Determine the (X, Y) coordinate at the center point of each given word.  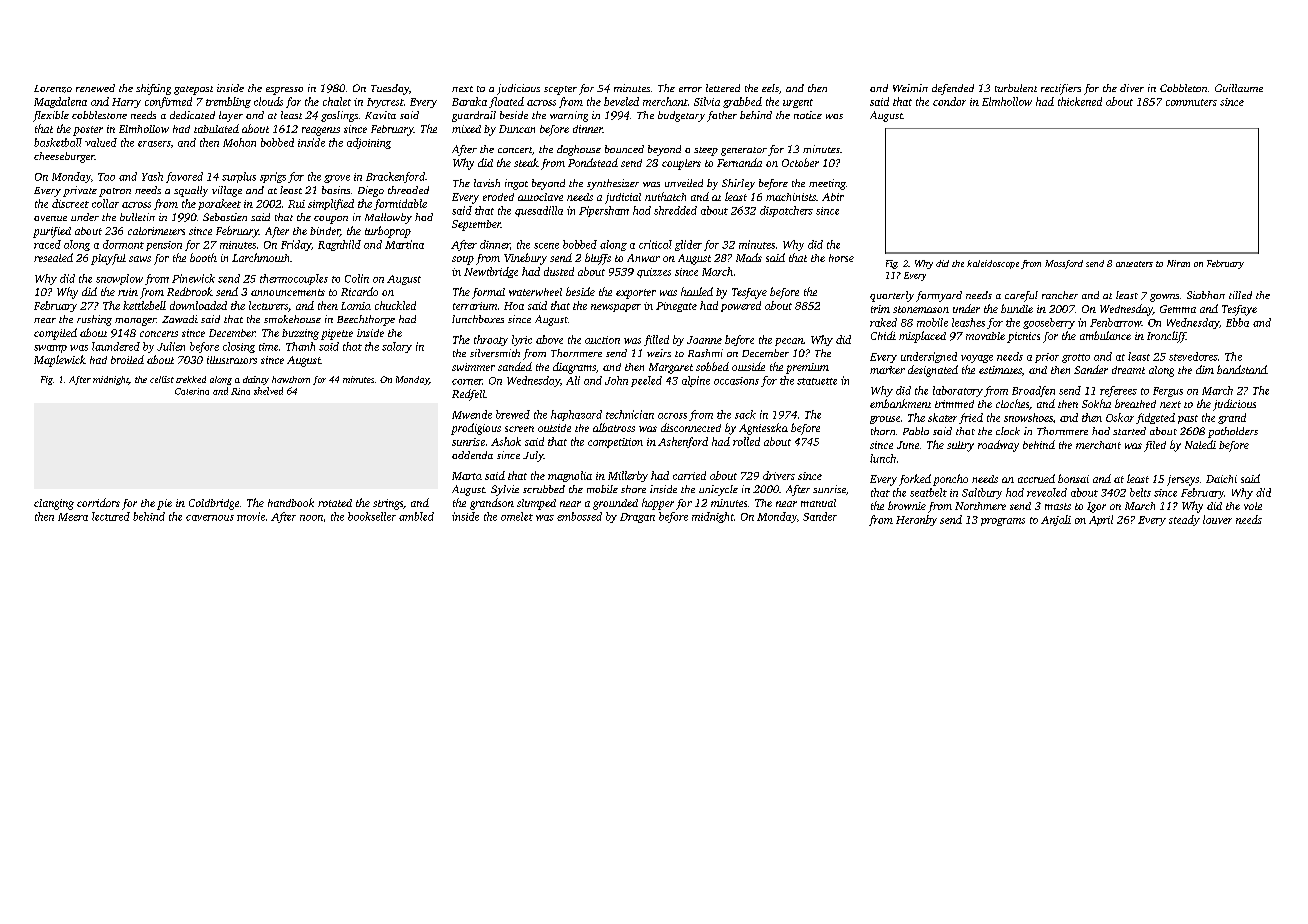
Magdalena (60, 102)
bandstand (1242, 369)
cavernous (210, 518)
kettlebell (144, 305)
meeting (827, 184)
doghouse (579, 150)
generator (744, 151)
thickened (1080, 101)
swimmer (473, 367)
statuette (817, 381)
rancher (1060, 295)
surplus (239, 177)
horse (841, 258)
